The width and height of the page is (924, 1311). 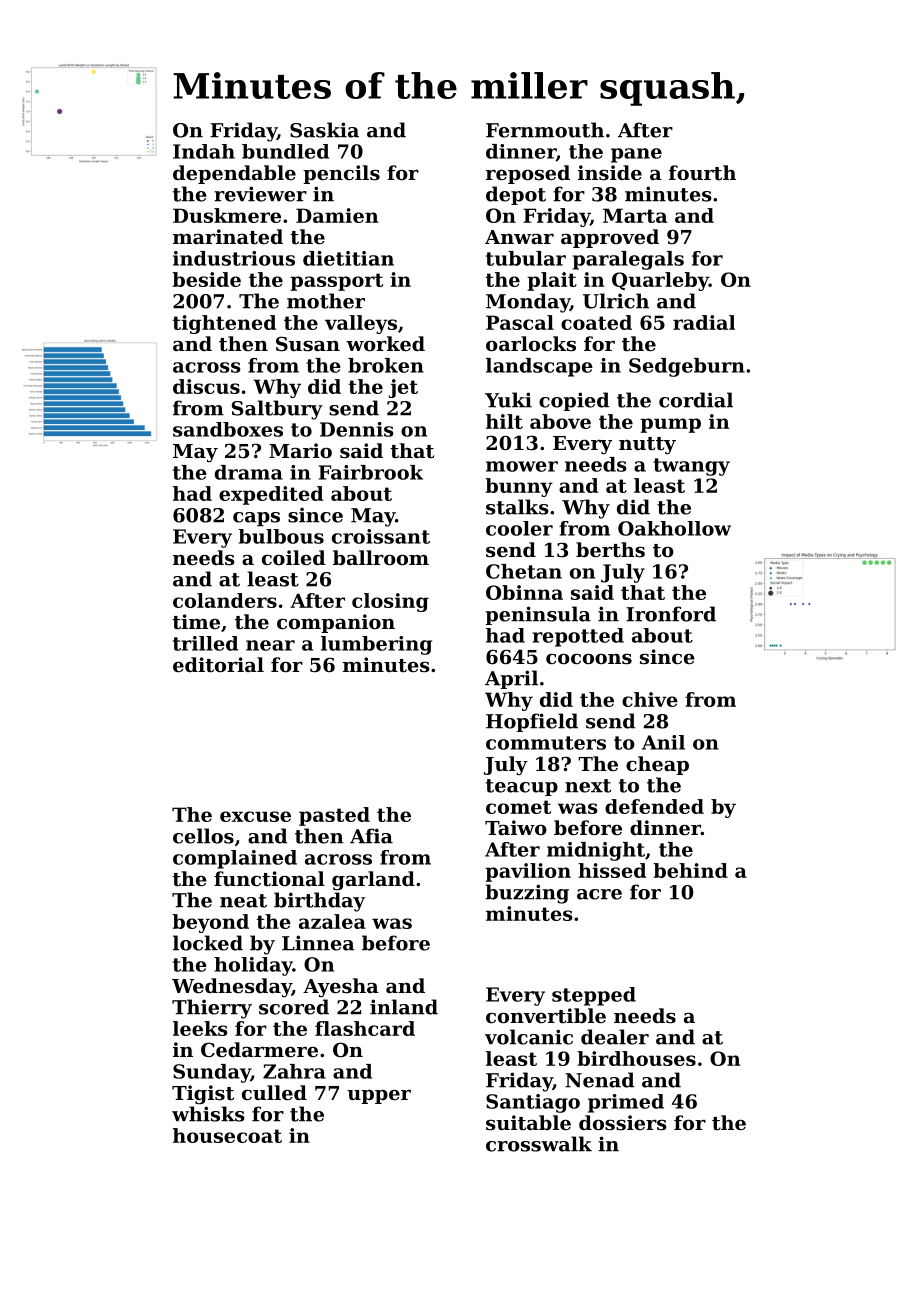 I want to click on Saltbury, so click(x=277, y=410).
